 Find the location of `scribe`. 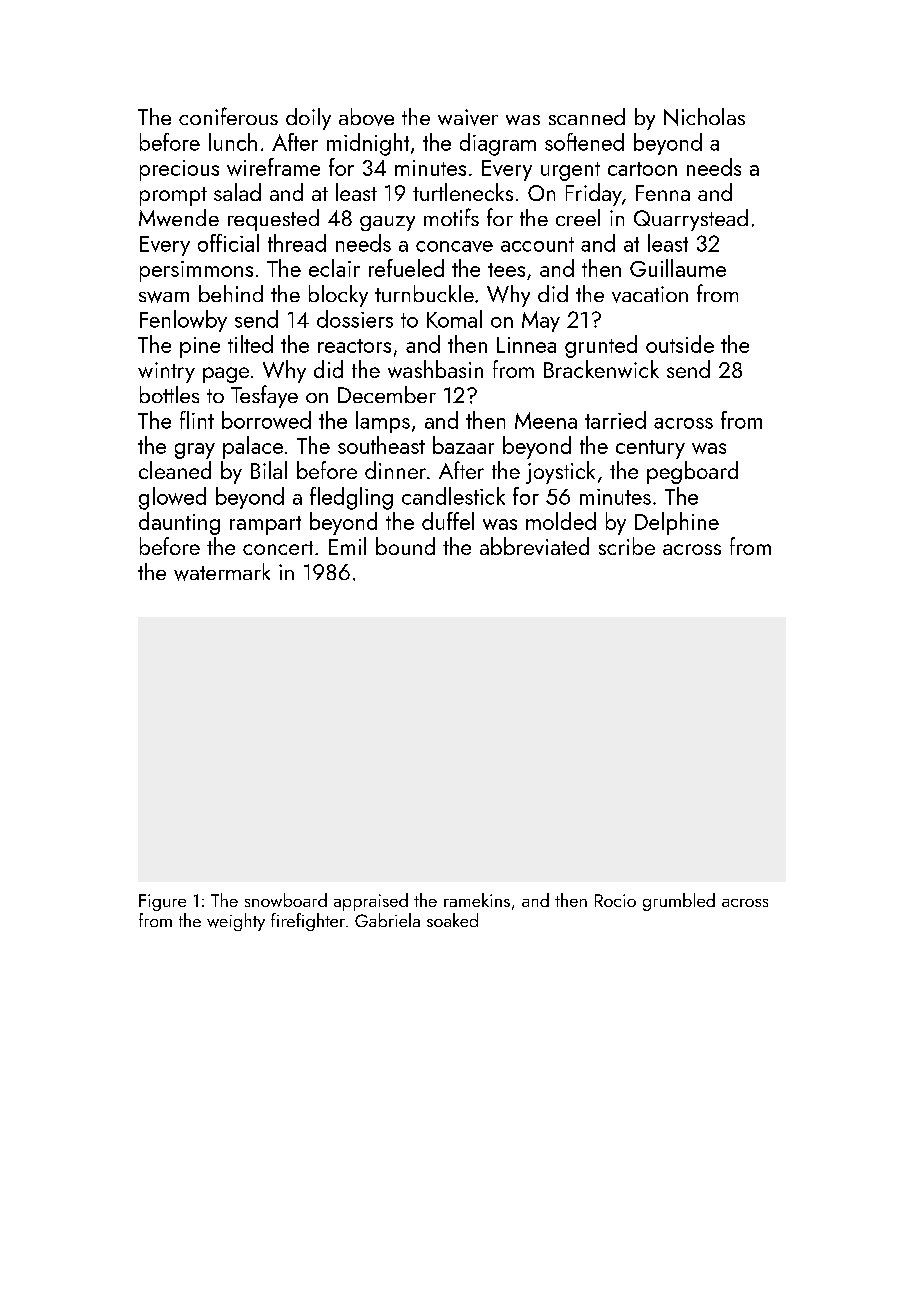

scribe is located at coordinates (627, 546).
